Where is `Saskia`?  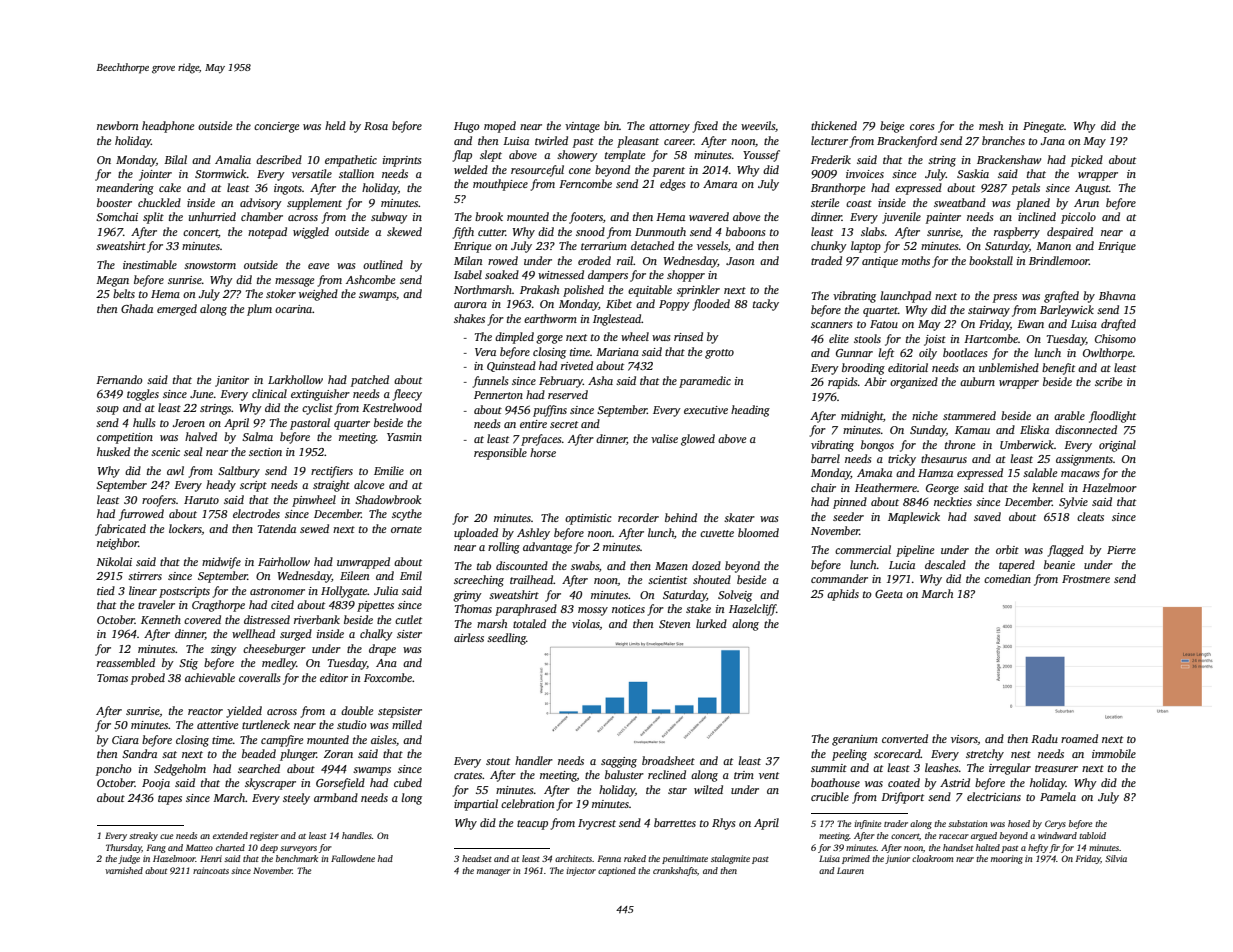 Saskia is located at coordinates (973, 173).
